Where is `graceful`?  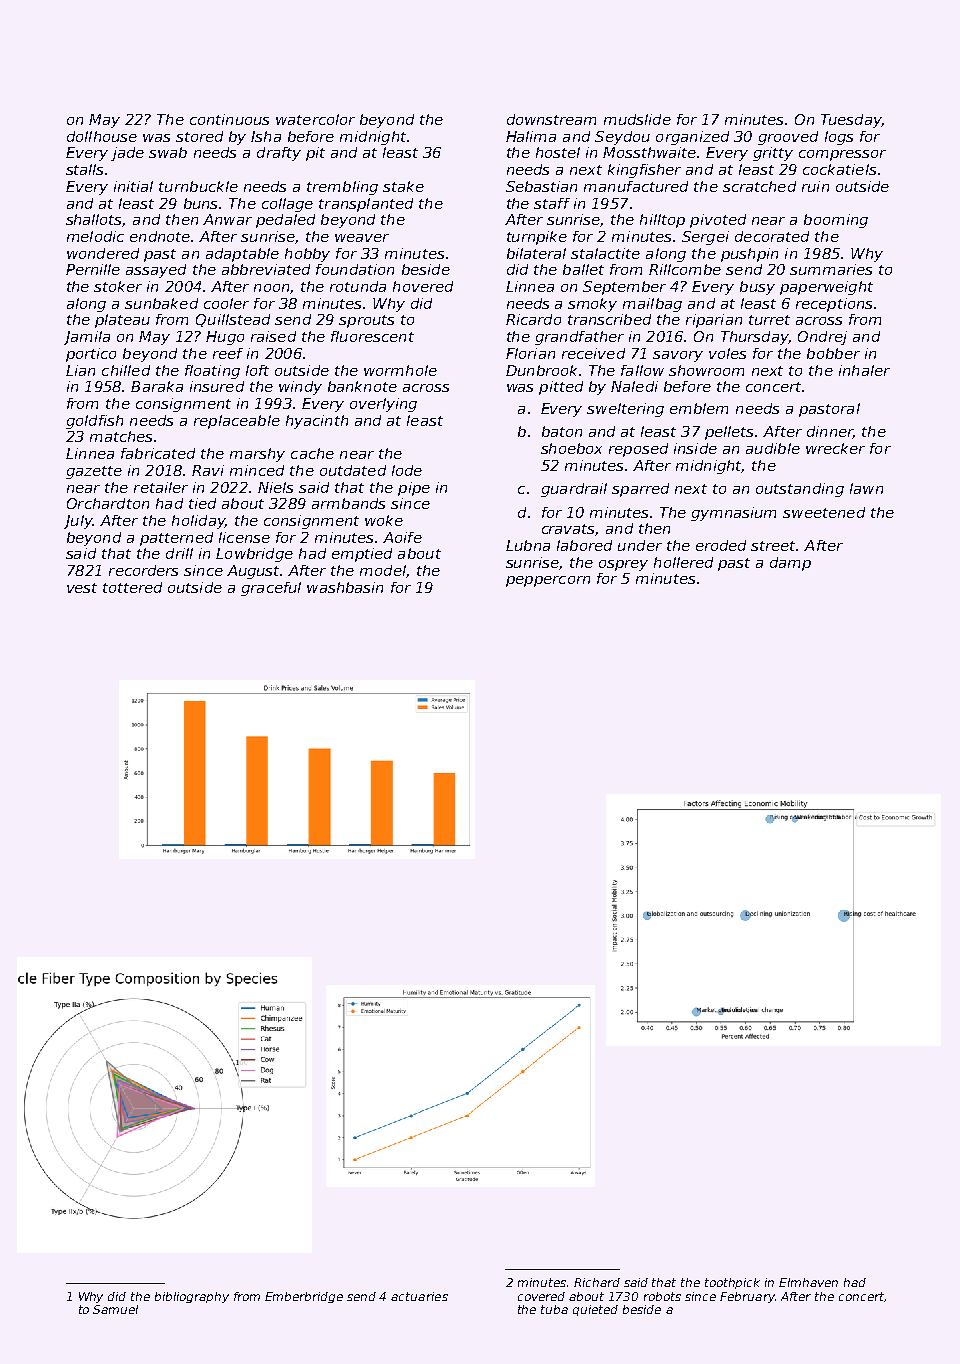 graceful is located at coordinates (271, 589).
